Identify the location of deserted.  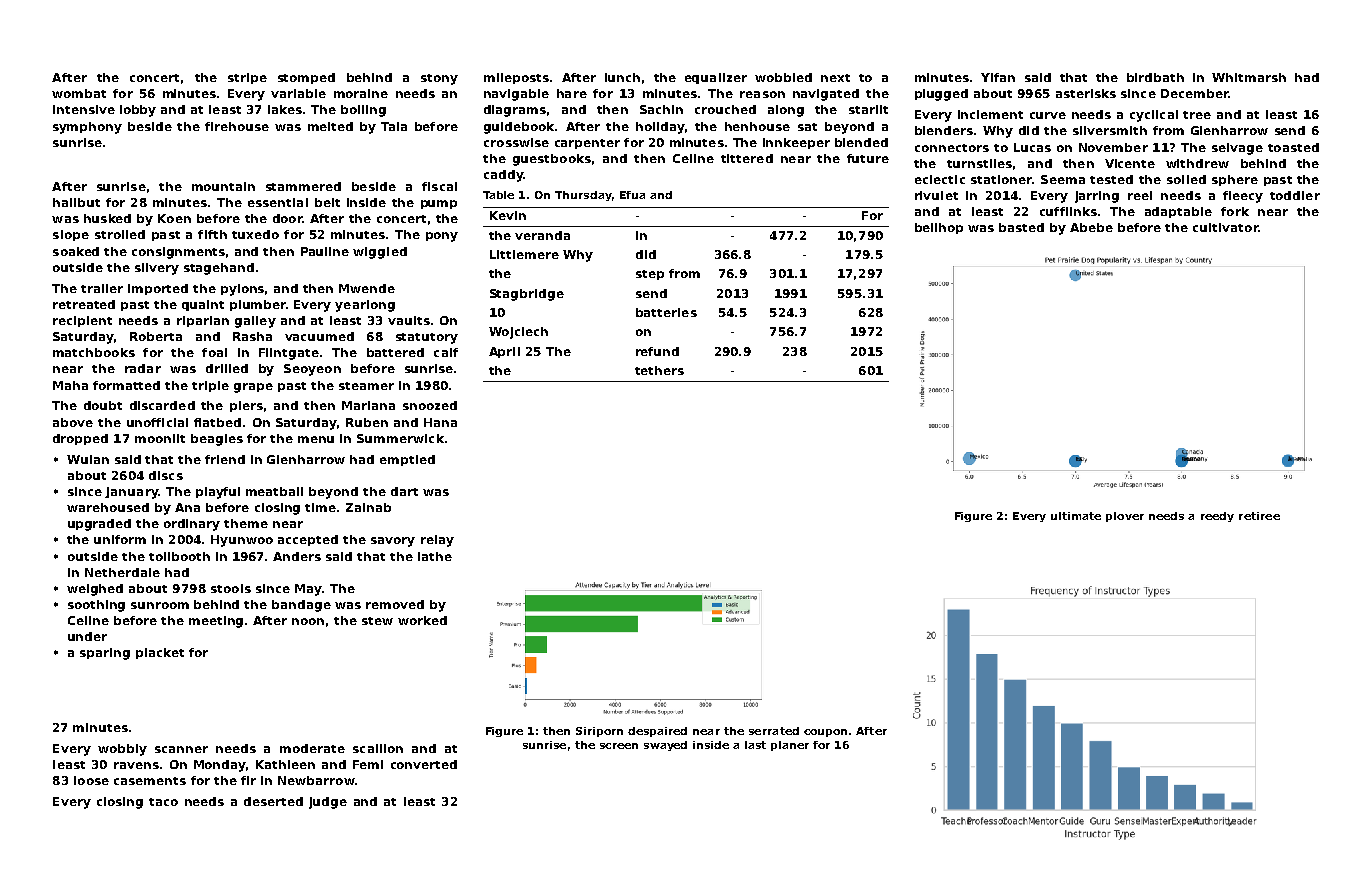
(273, 801).
